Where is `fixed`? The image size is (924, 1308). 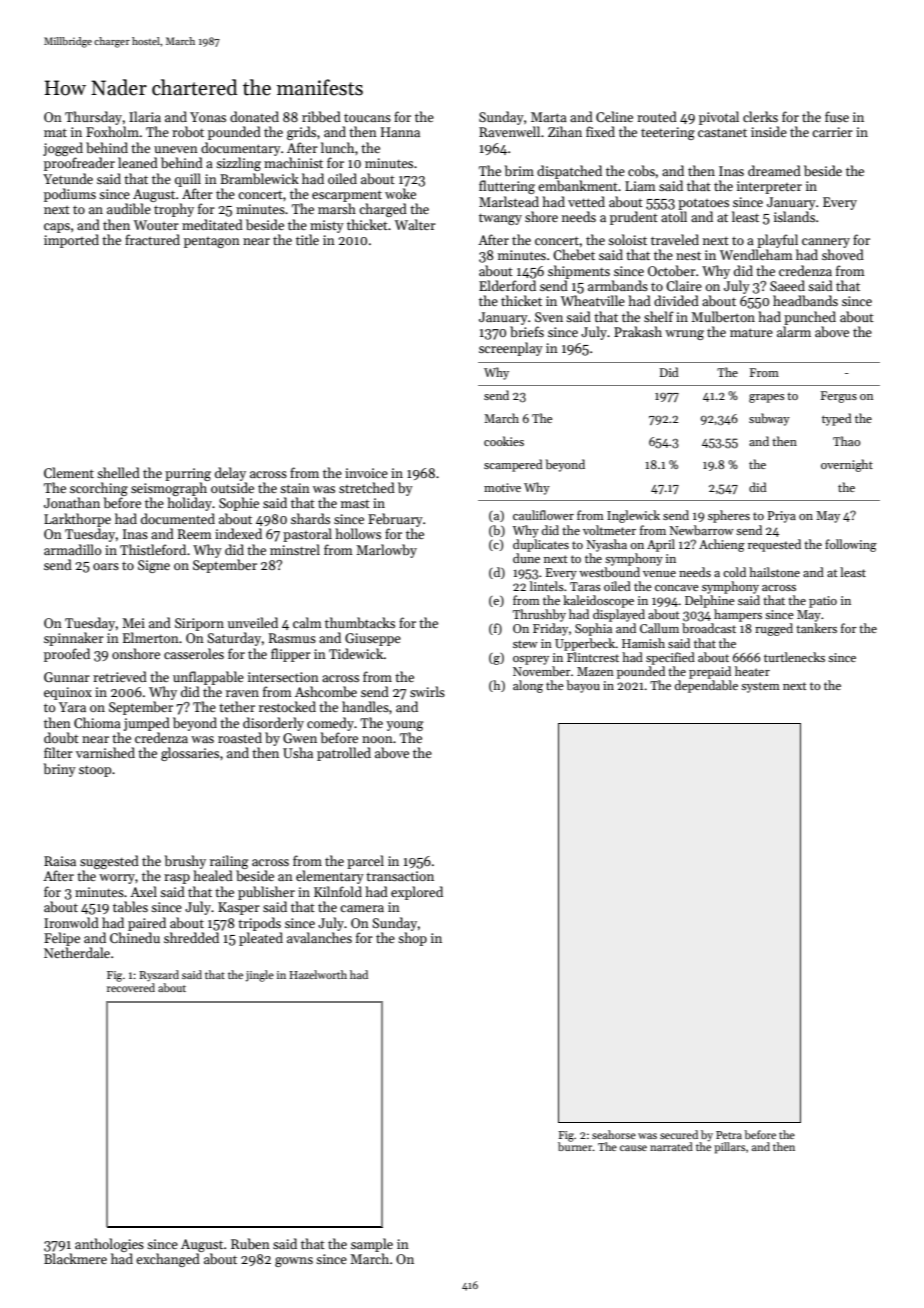 fixed is located at coordinates (600, 131).
